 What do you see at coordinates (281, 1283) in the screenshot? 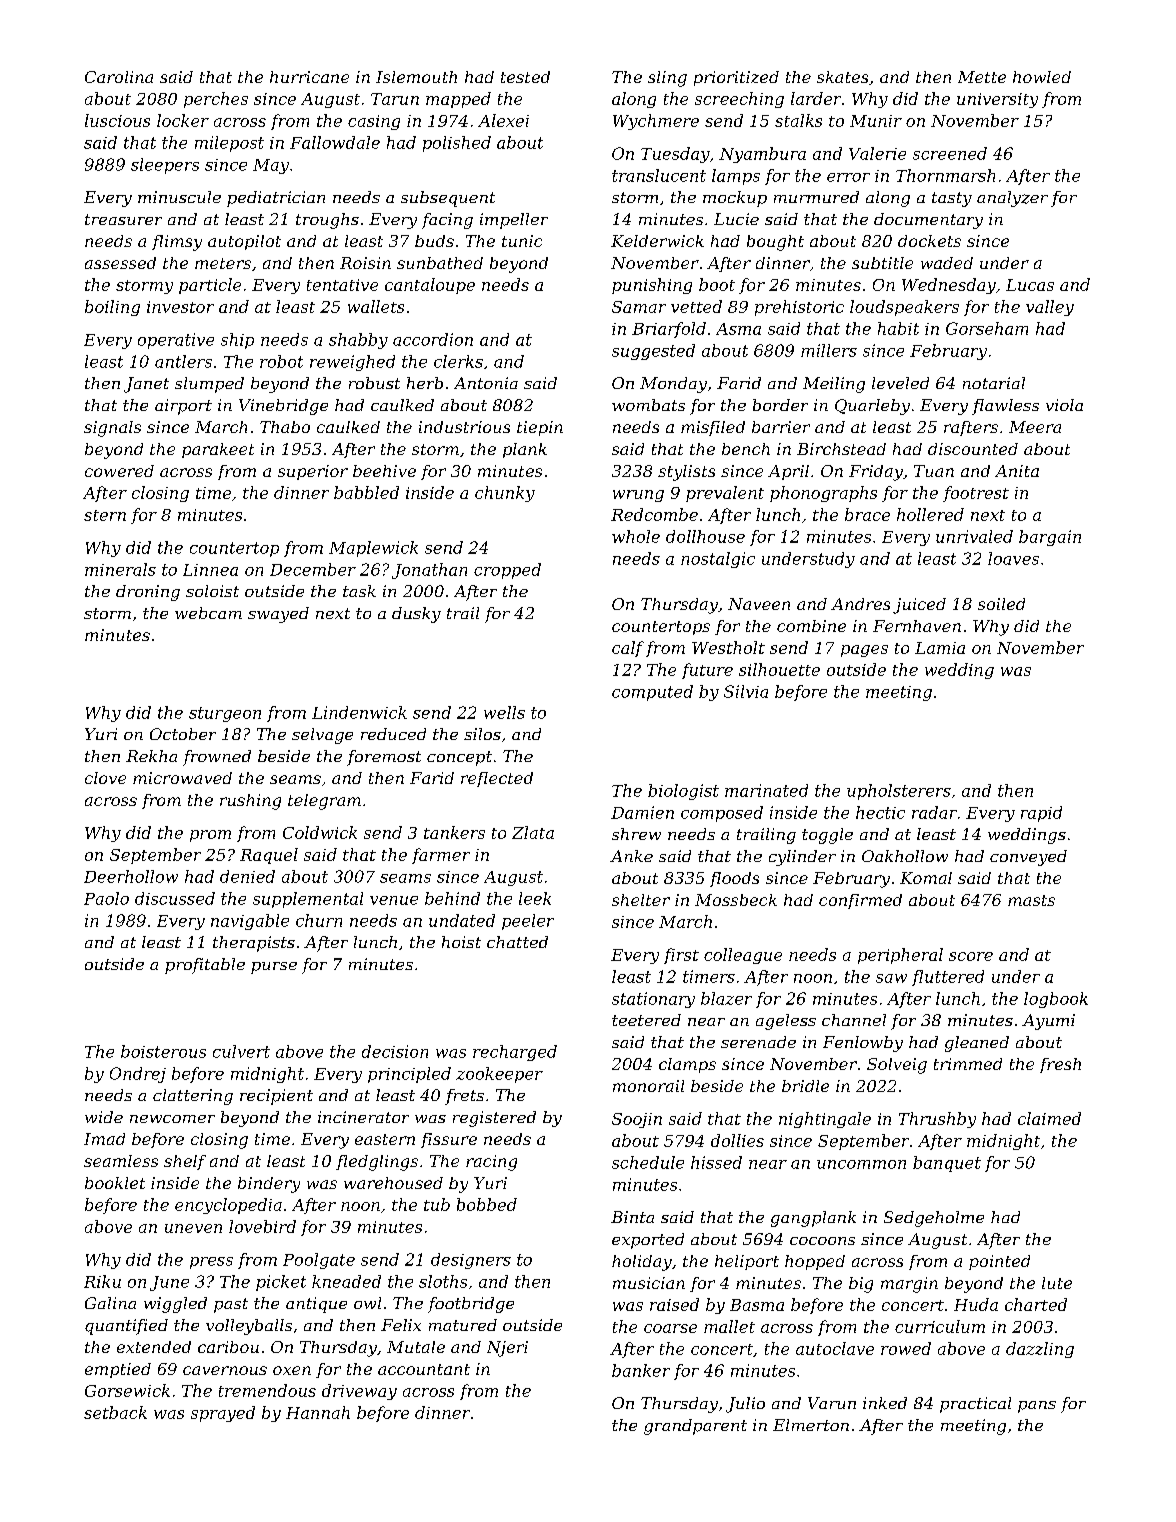
I see `picket` at bounding box center [281, 1283].
